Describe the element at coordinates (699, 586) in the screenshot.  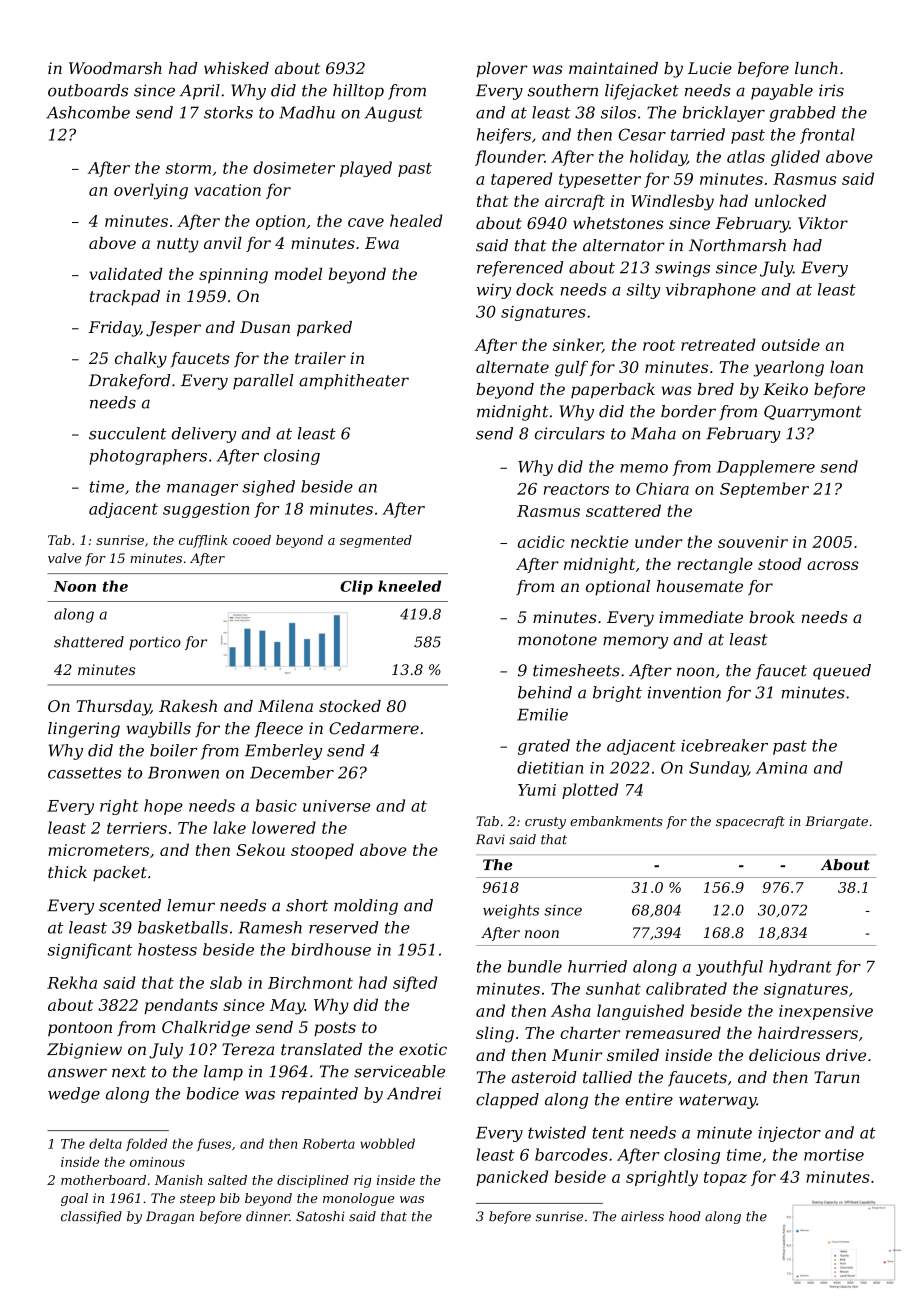
I see `housemate` at that location.
